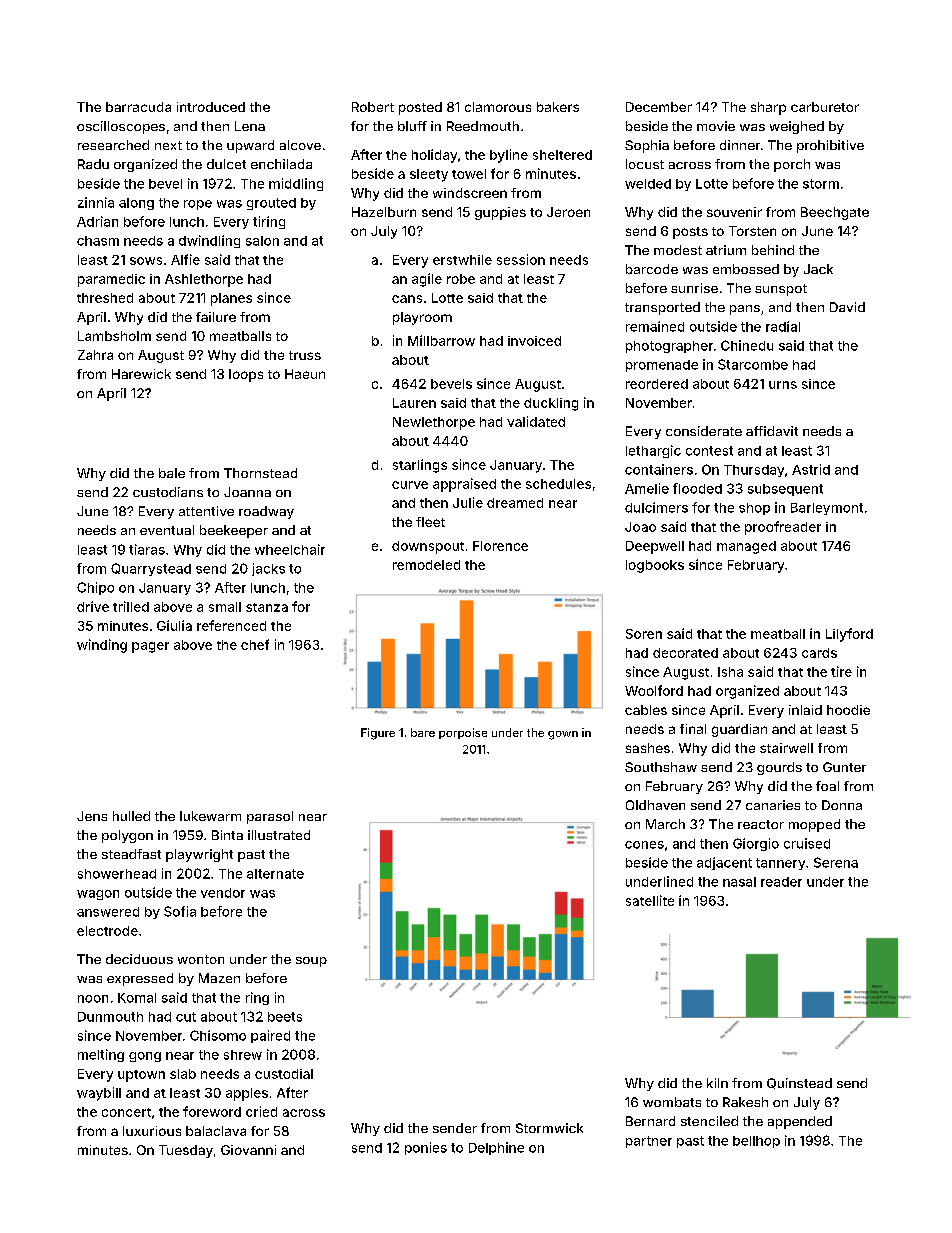  I want to click on sharp, so click(768, 108).
